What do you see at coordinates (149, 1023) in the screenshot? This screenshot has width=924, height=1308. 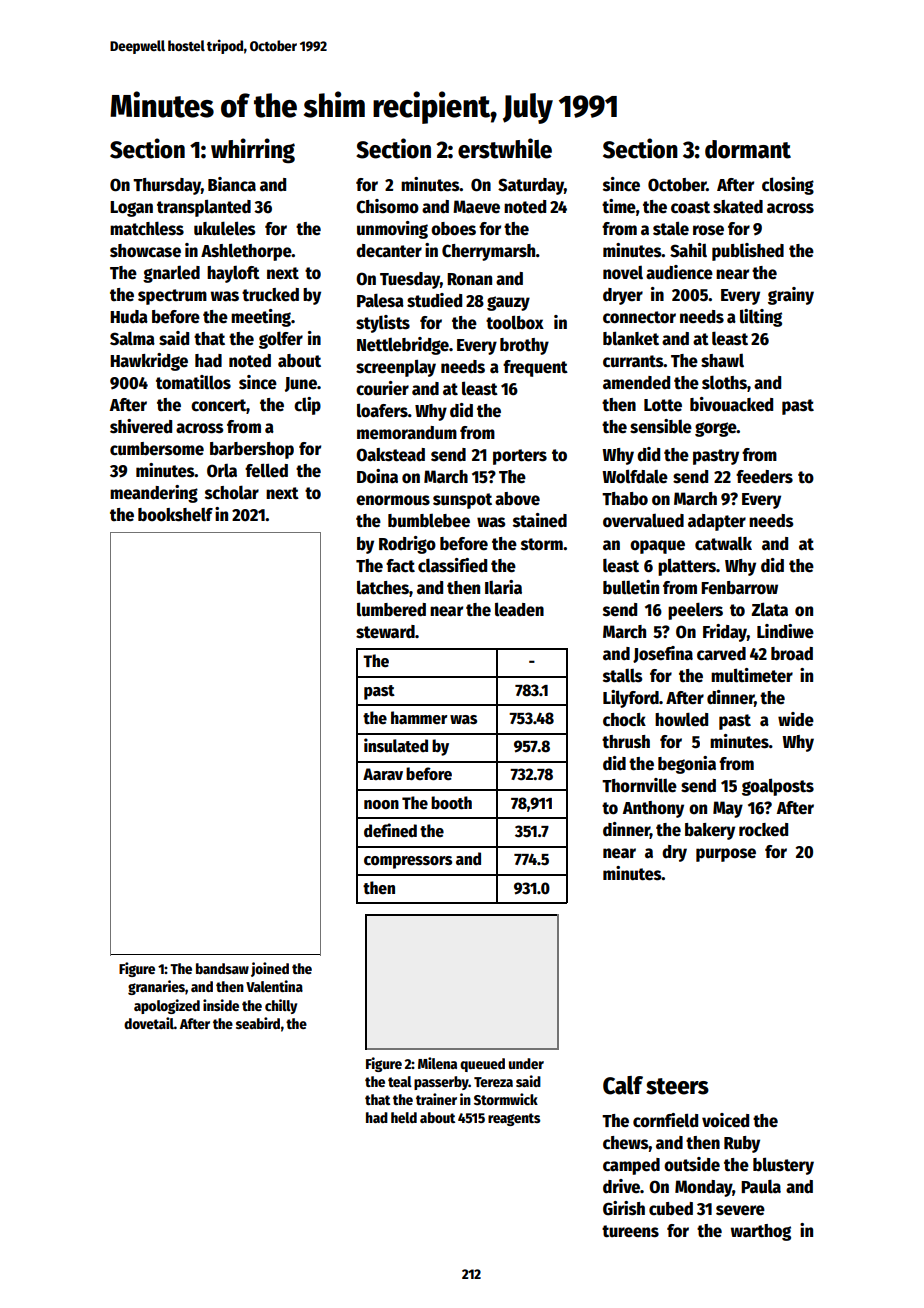 I see `dovetail` at bounding box center [149, 1023].
